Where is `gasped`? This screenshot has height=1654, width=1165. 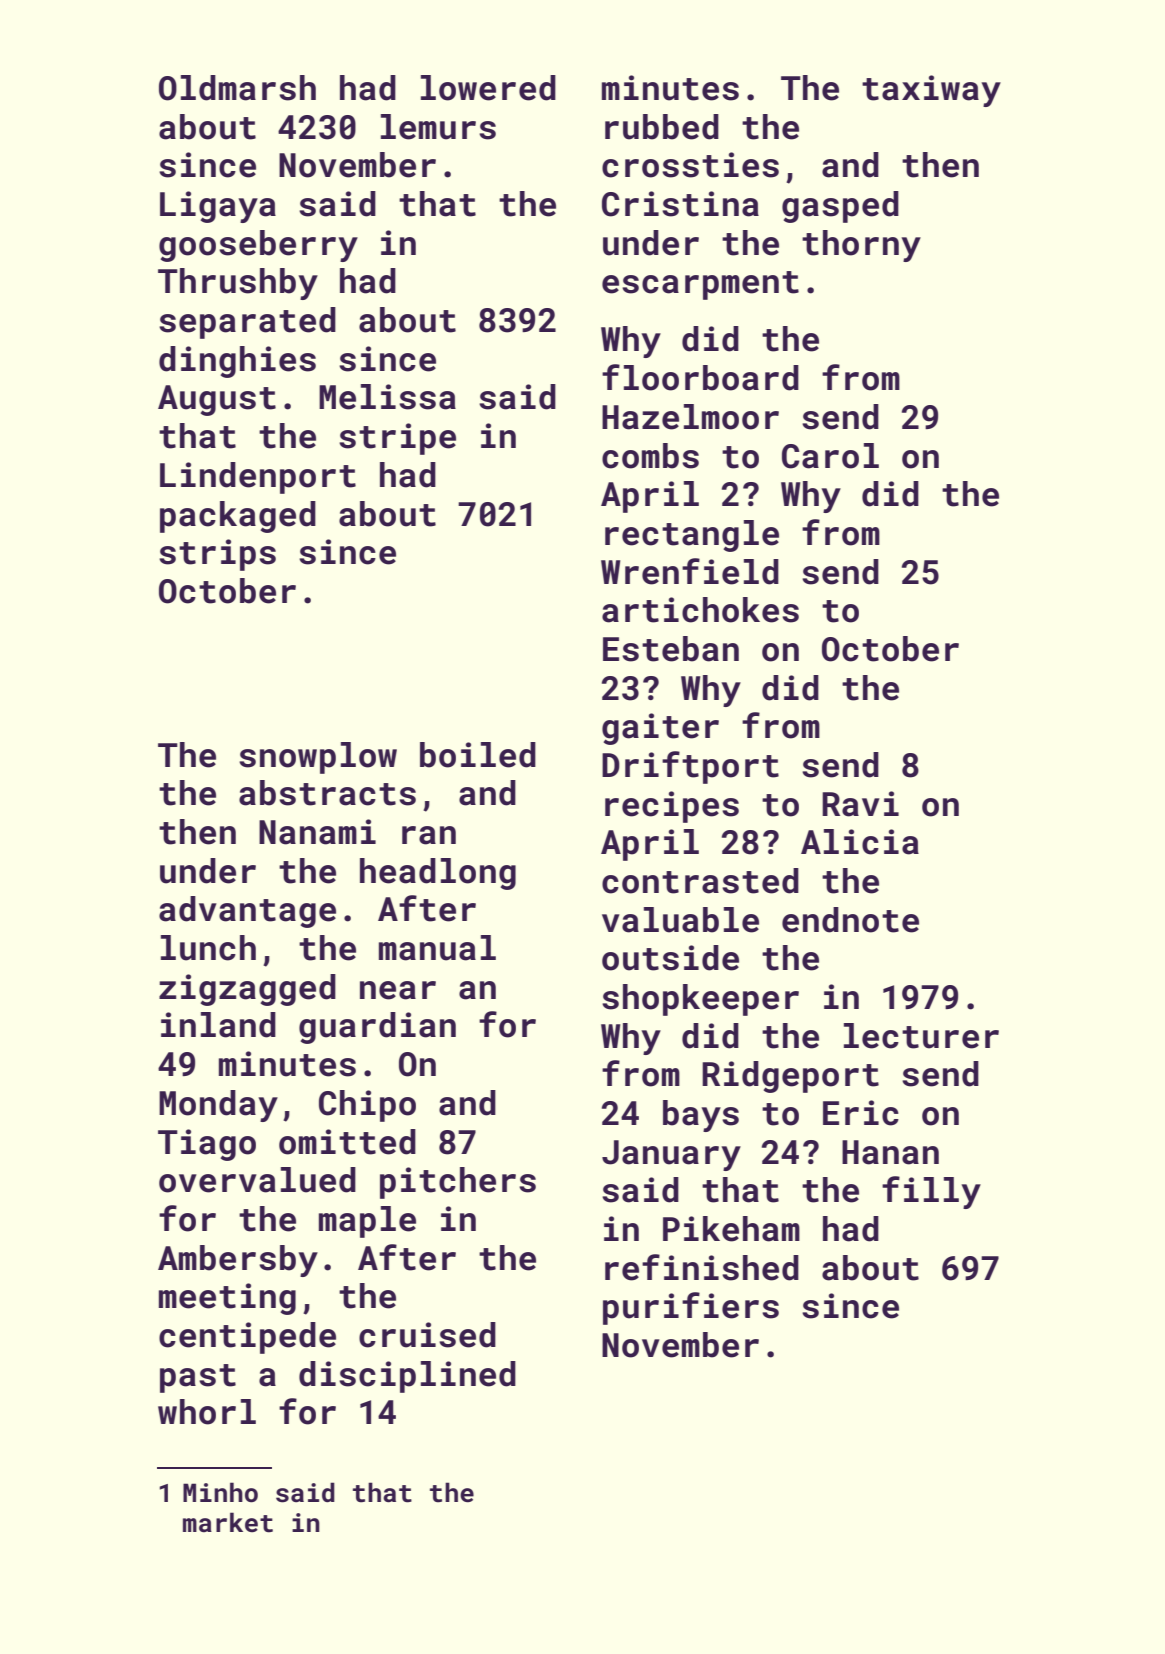 gasped is located at coordinates (840, 207).
